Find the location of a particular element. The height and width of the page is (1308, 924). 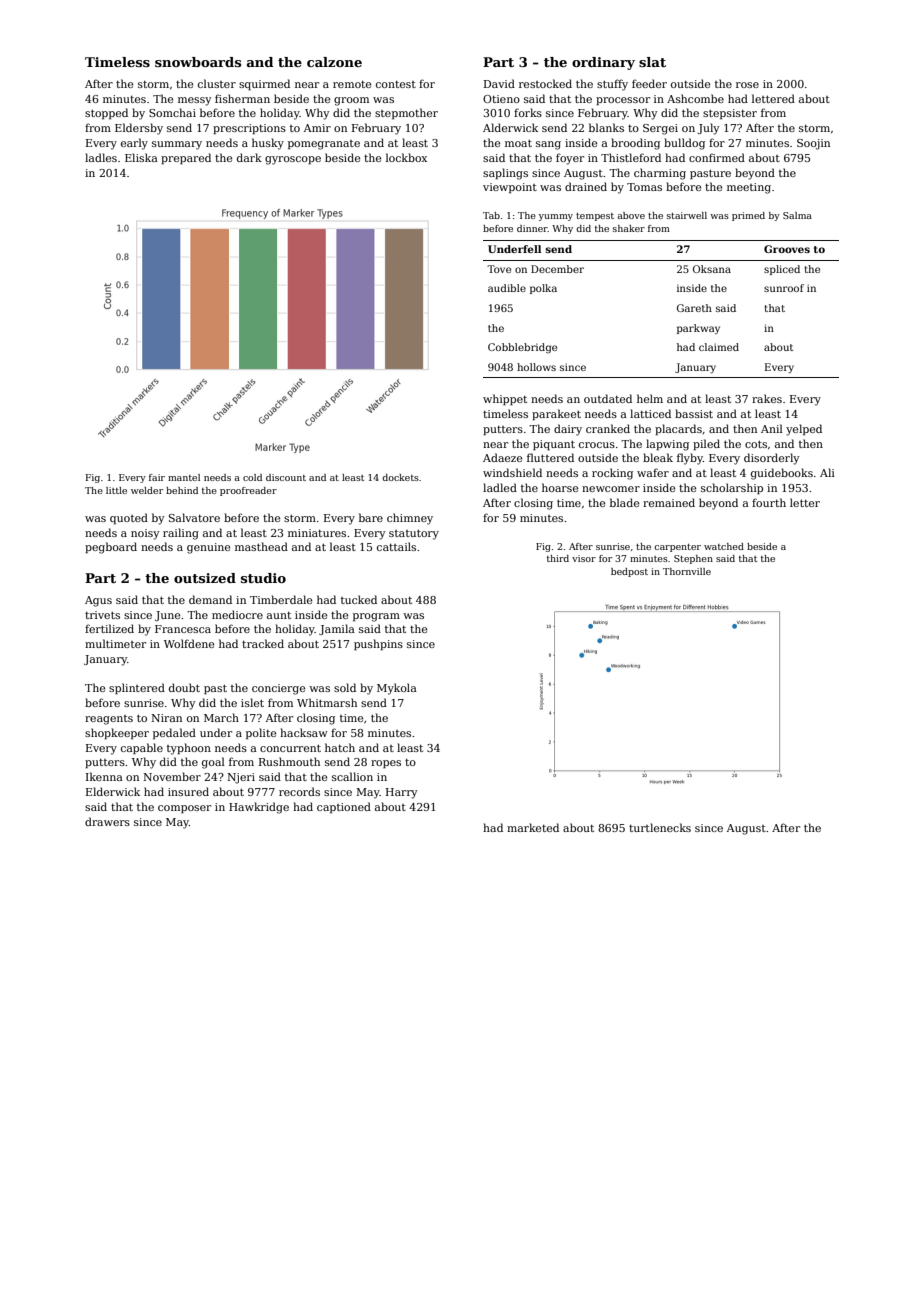

drawers is located at coordinates (107, 821).
